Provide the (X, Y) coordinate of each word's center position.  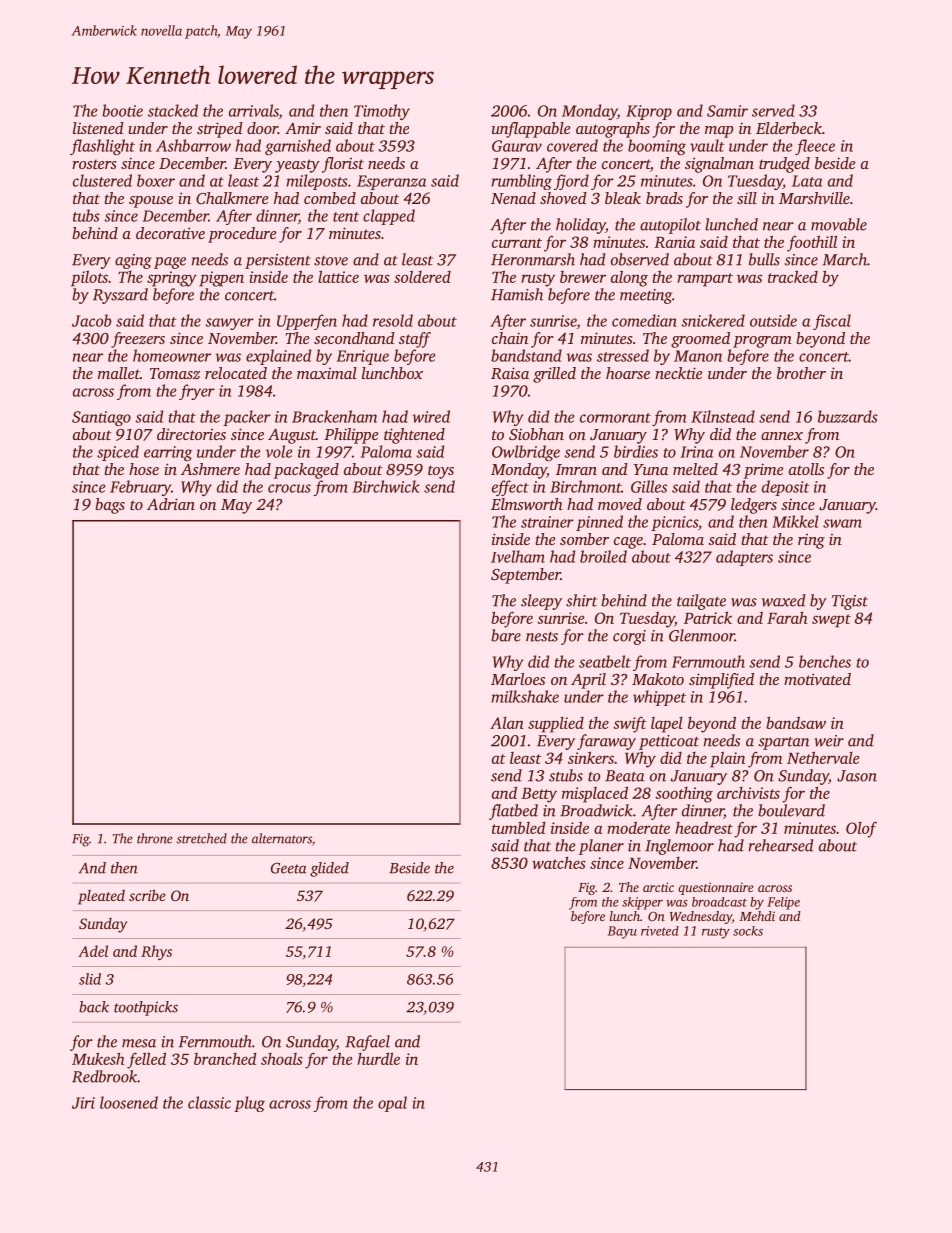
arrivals (254, 110)
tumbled (519, 827)
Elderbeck (789, 128)
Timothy (382, 112)
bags (110, 506)
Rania (674, 242)
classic (209, 1102)
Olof (861, 829)
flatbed (513, 812)
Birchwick (386, 486)
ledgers (754, 506)
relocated (236, 373)
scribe (147, 895)
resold (393, 320)
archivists (748, 793)
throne (154, 838)
